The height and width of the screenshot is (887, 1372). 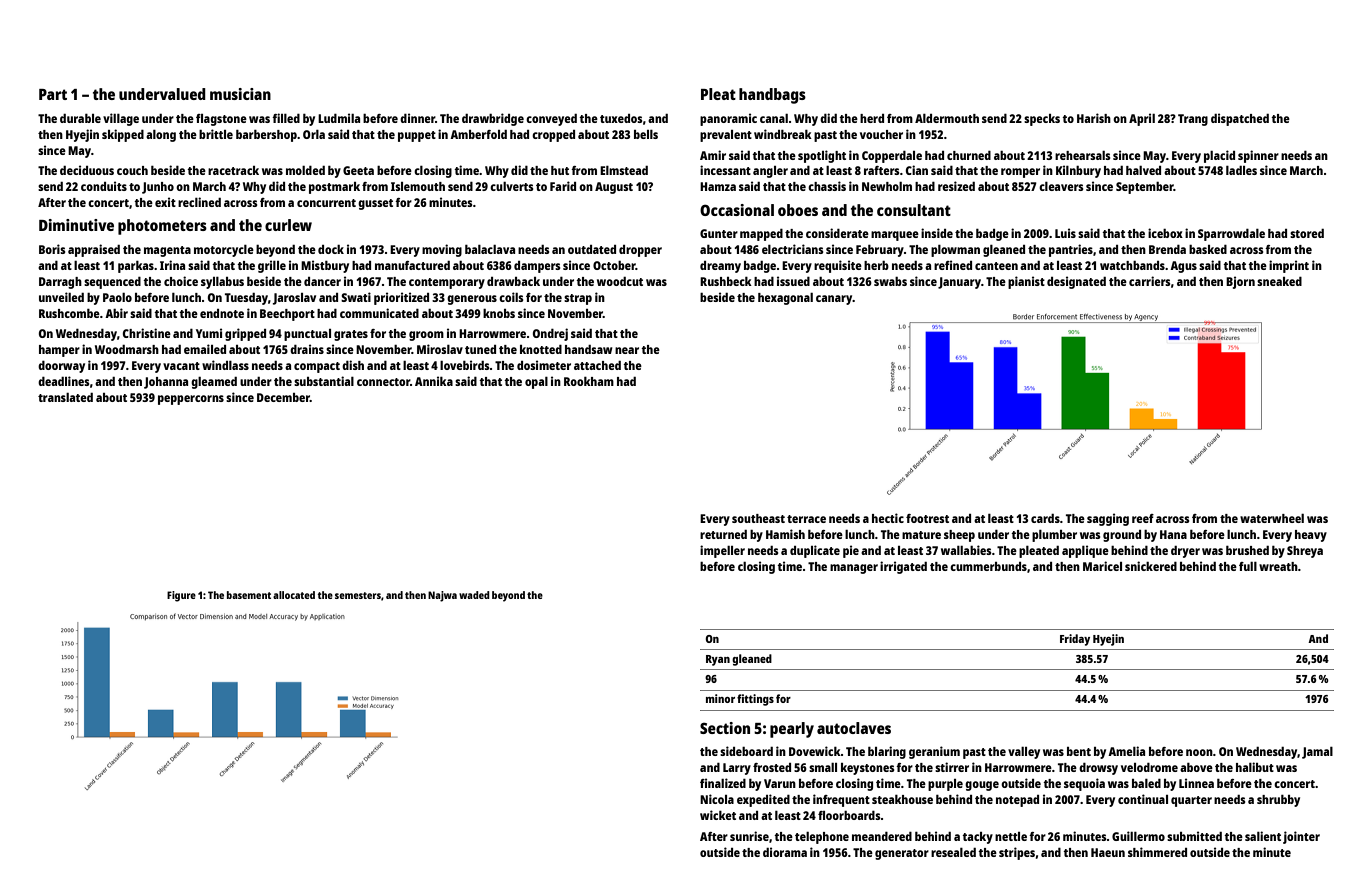 I want to click on finalized, so click(x=723, y=783).
